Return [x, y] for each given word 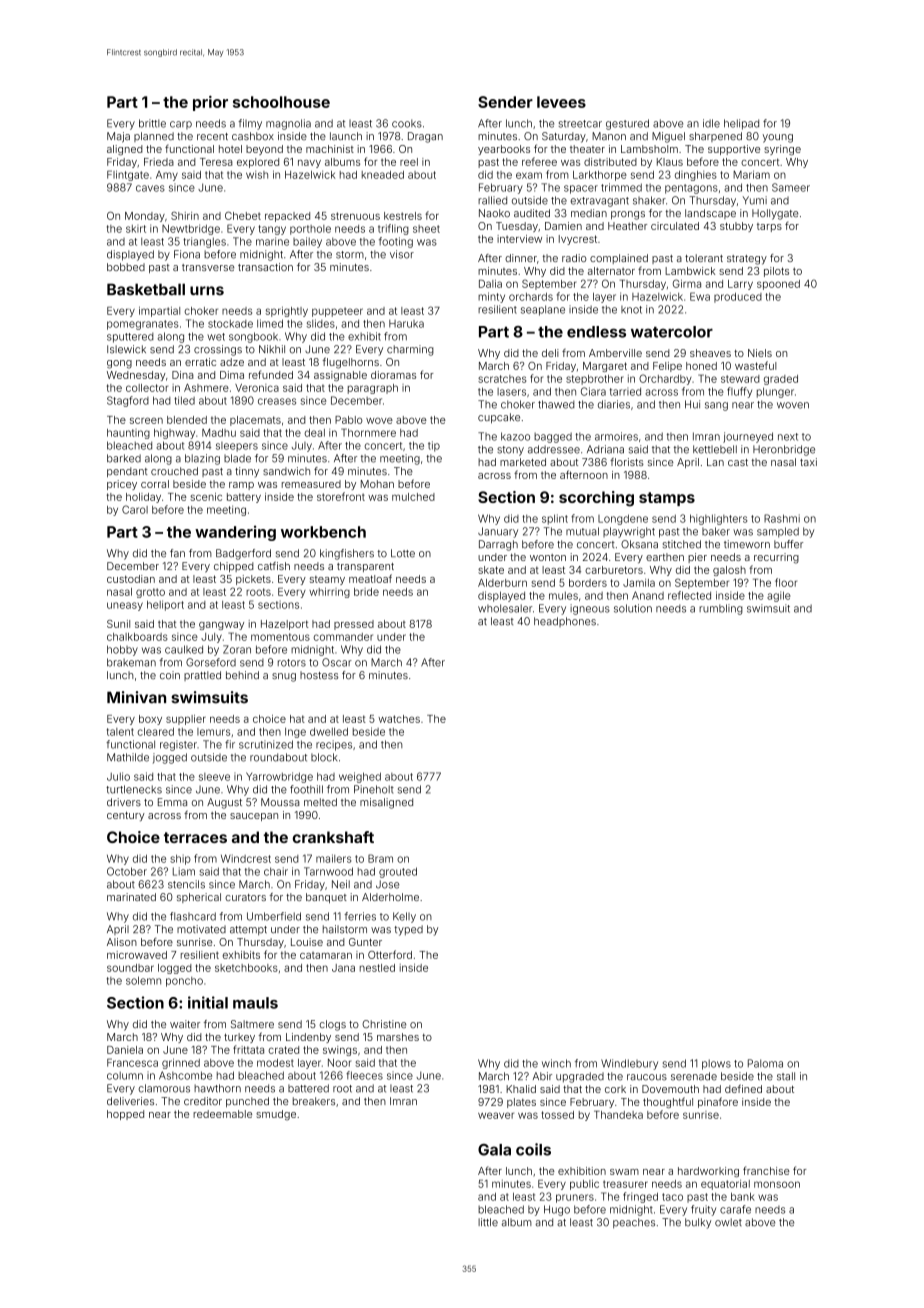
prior [210, 103]
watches [399, 719]
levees [561, 102]
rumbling [721, 609]
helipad [741, 124]
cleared [155, 731]
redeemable [222, 1114]
